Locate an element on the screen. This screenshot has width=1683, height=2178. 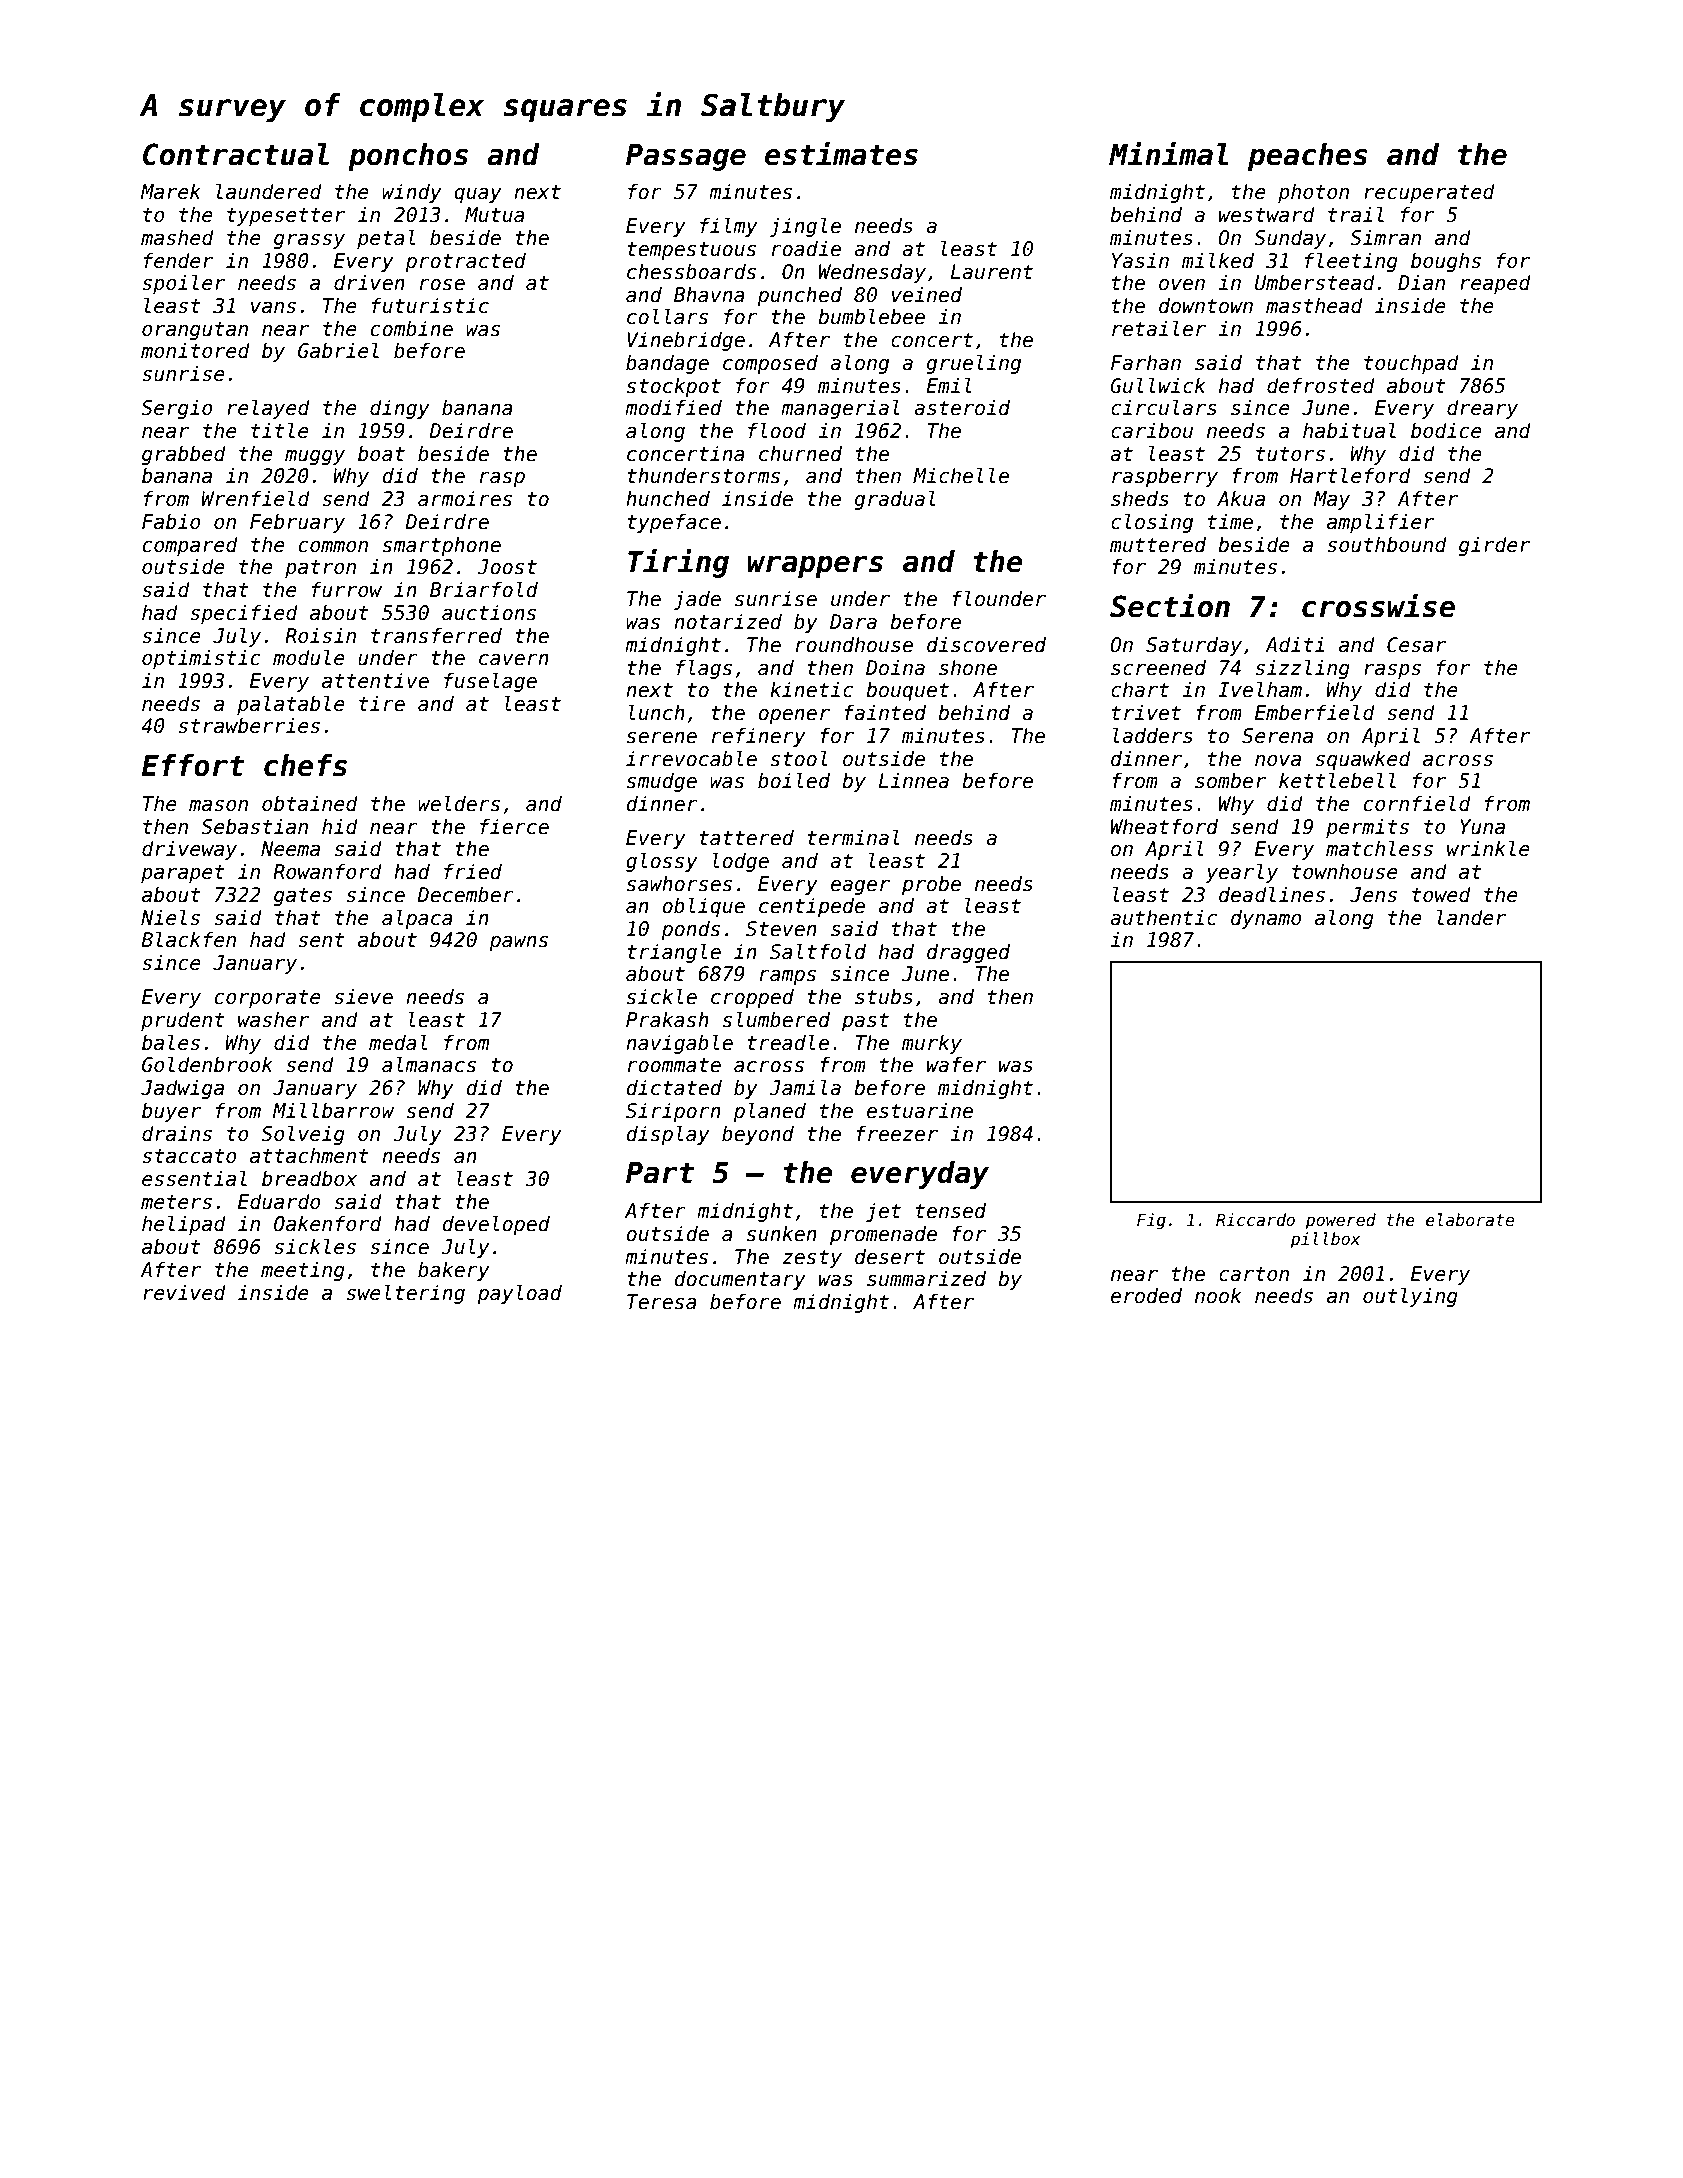
Mutua is located at coordinates (495, 215).
